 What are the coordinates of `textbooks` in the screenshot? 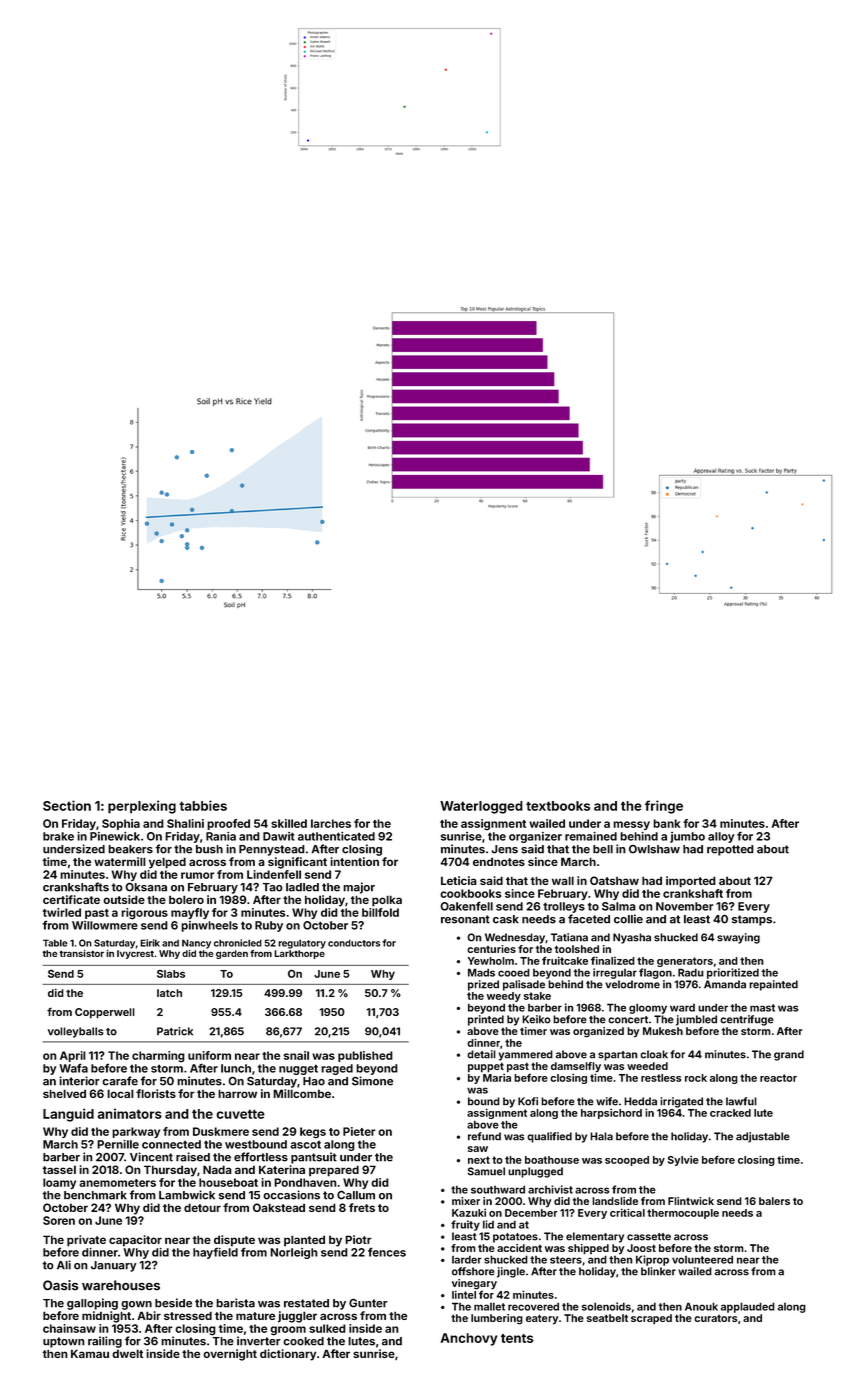 It's located at (558, 806).
